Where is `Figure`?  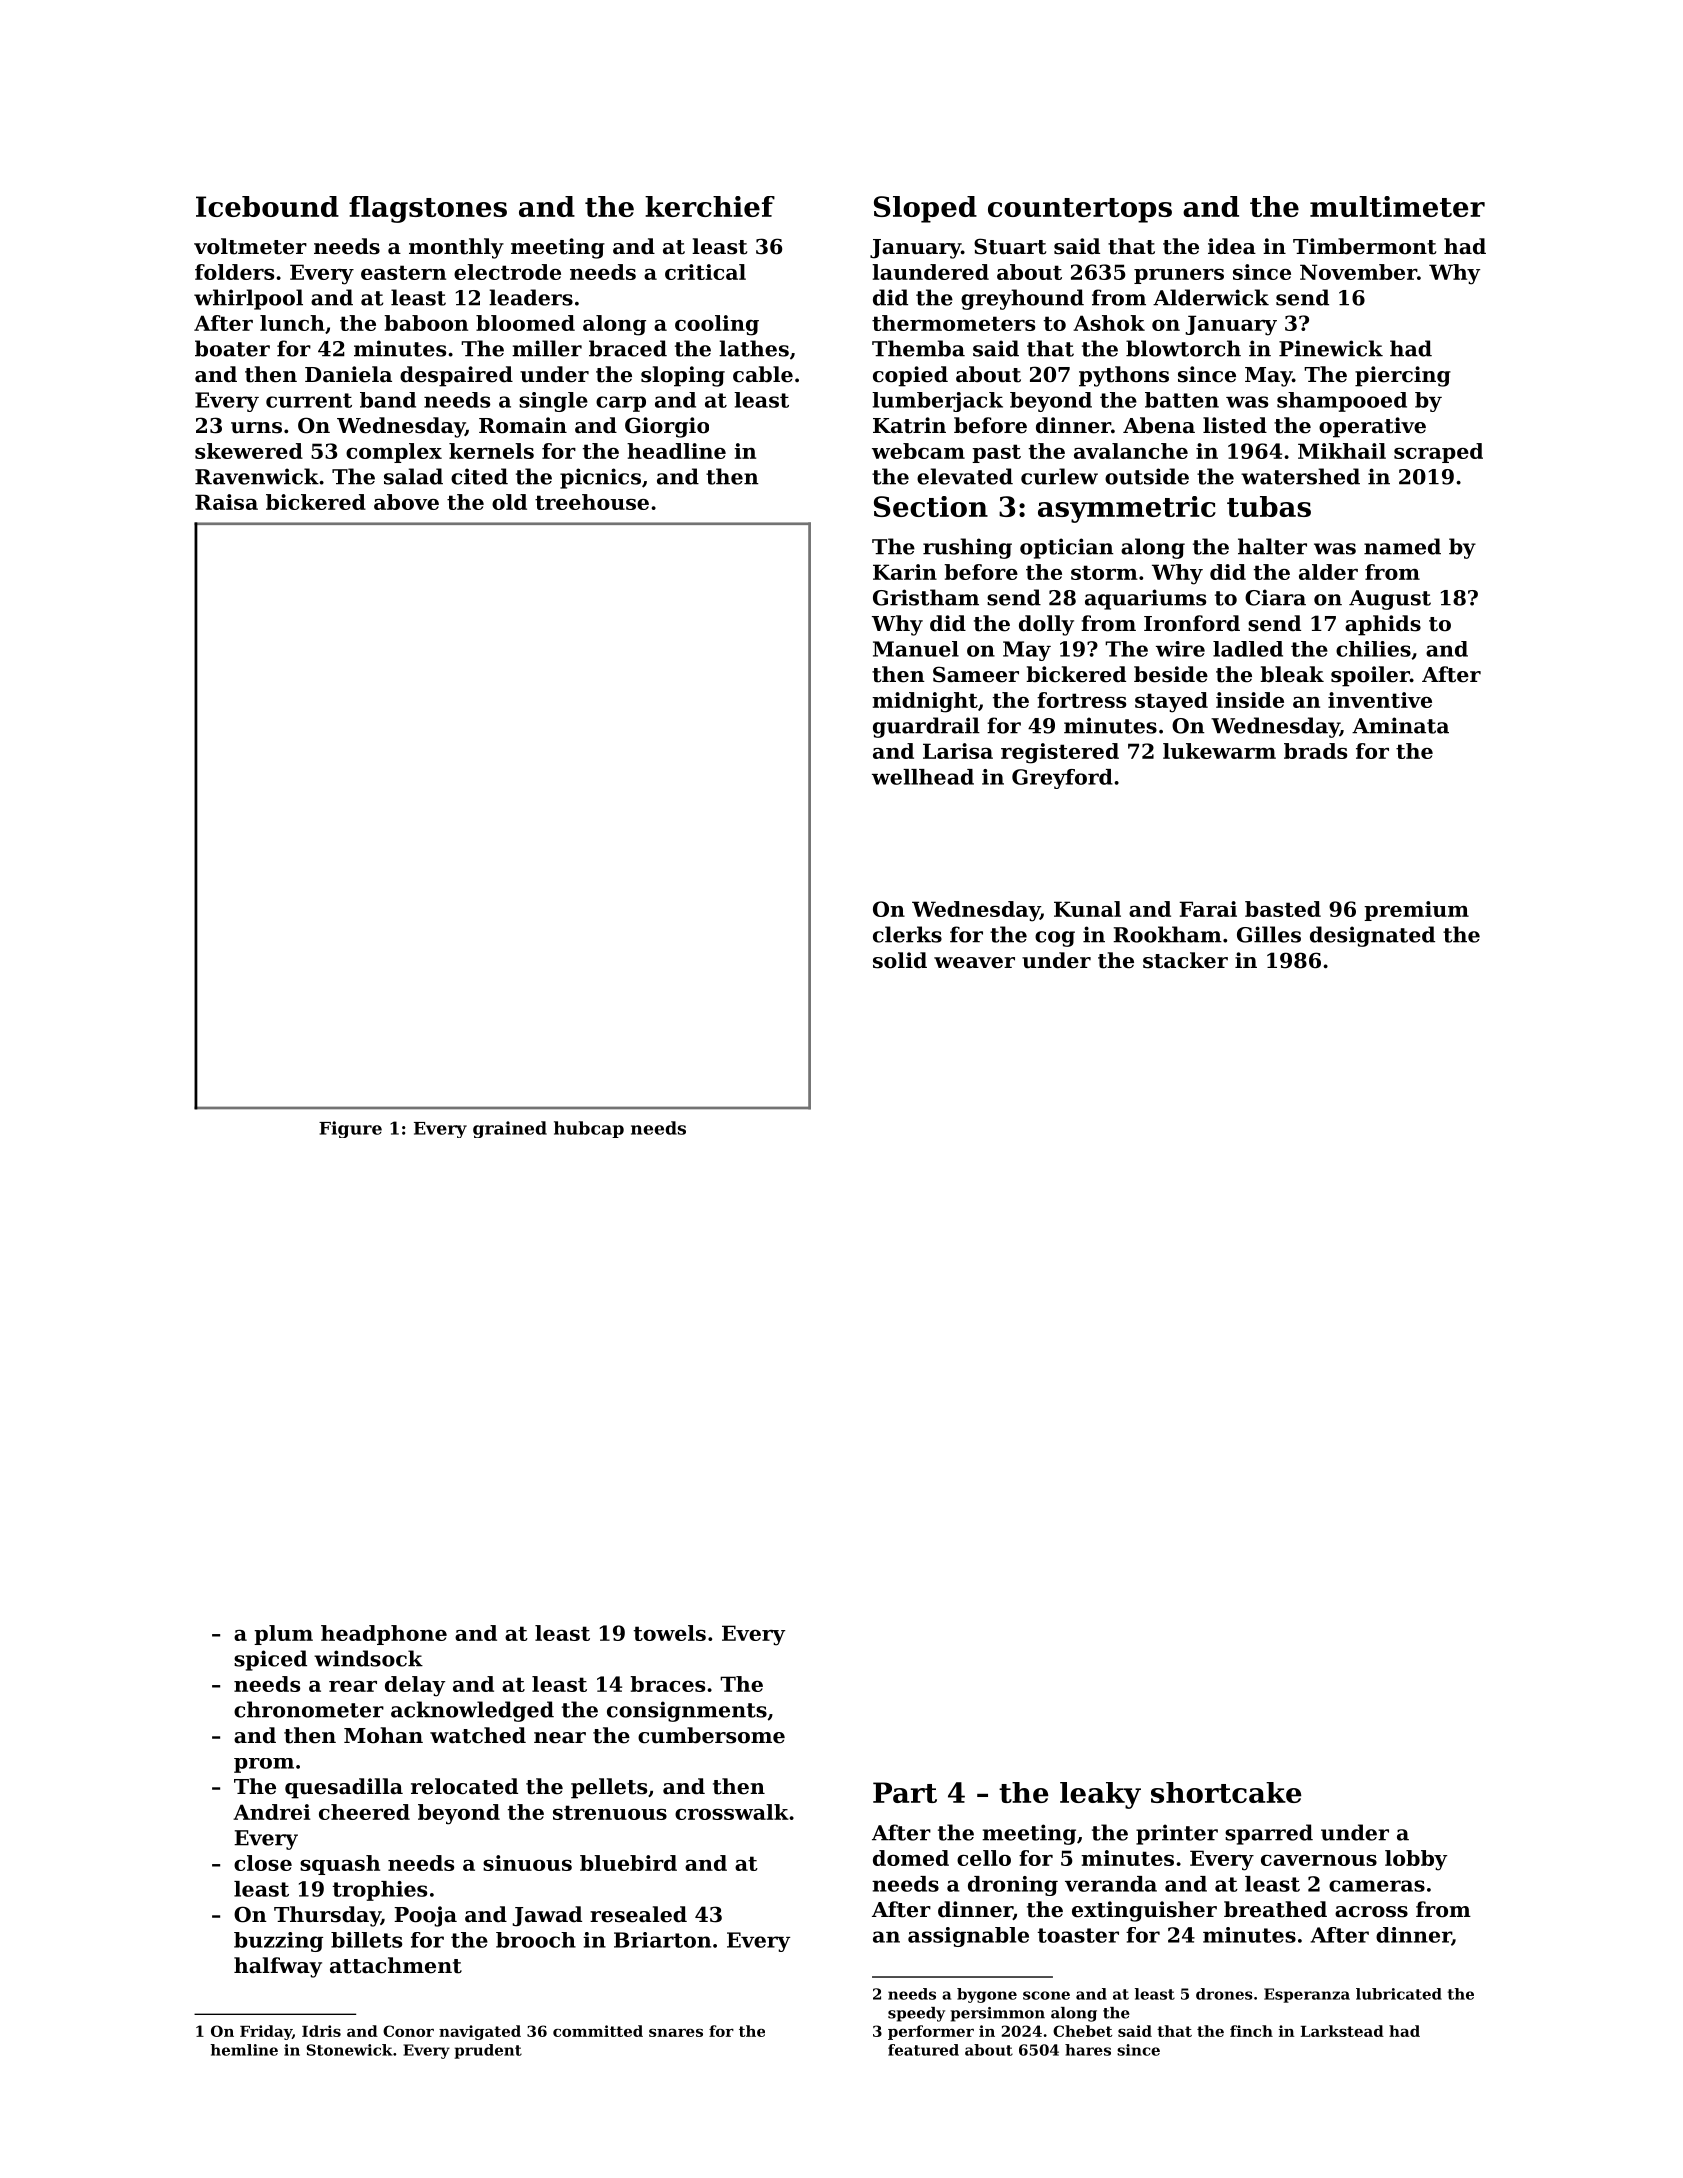 Figure is located at coordinates (350, 1129).
